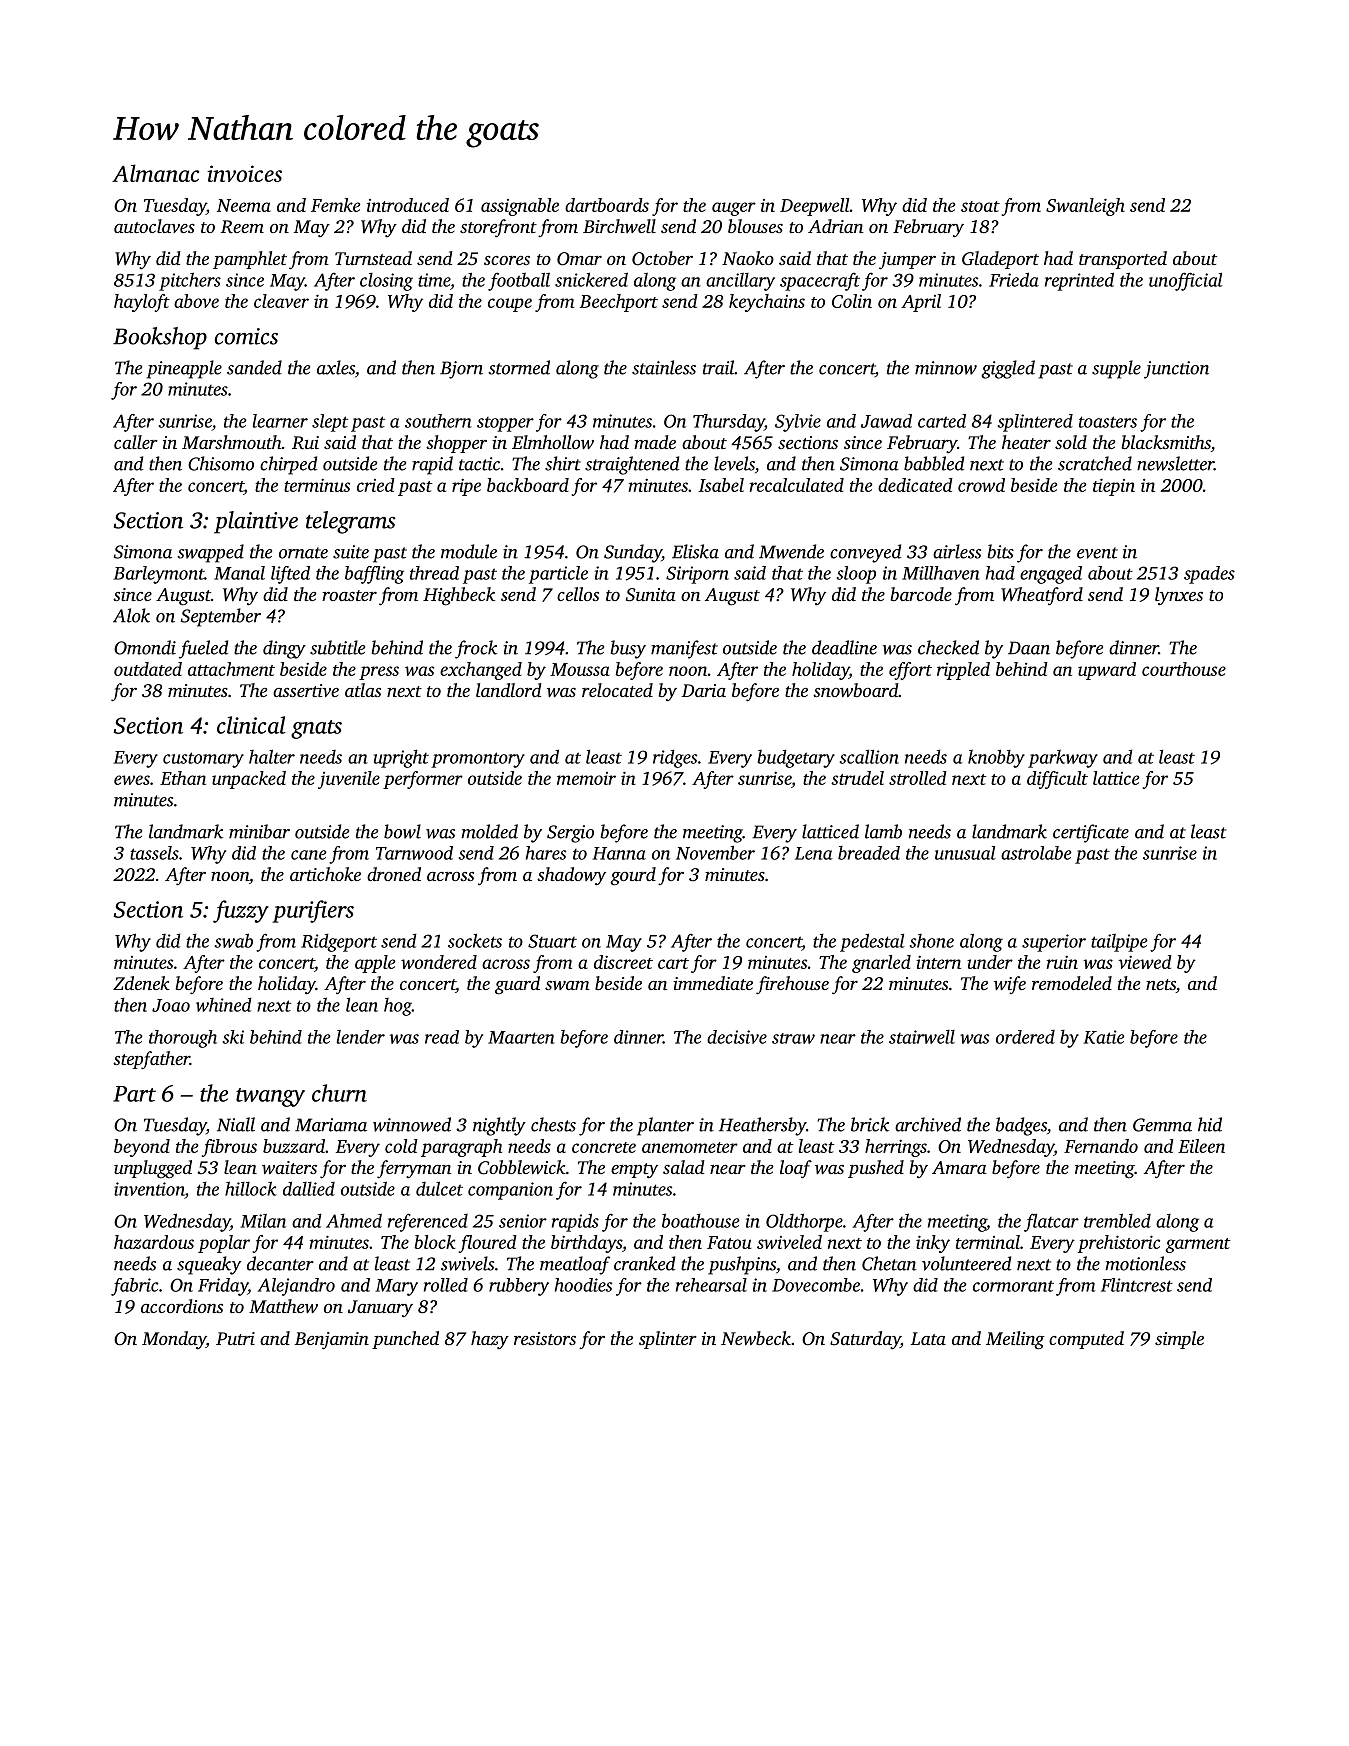 Image resolution: width=1349 pixels, height=1746 pixels. What do you see at coordinates (221, 617) in the screenshot?
I see `September` at bounding box center [221, 617].
